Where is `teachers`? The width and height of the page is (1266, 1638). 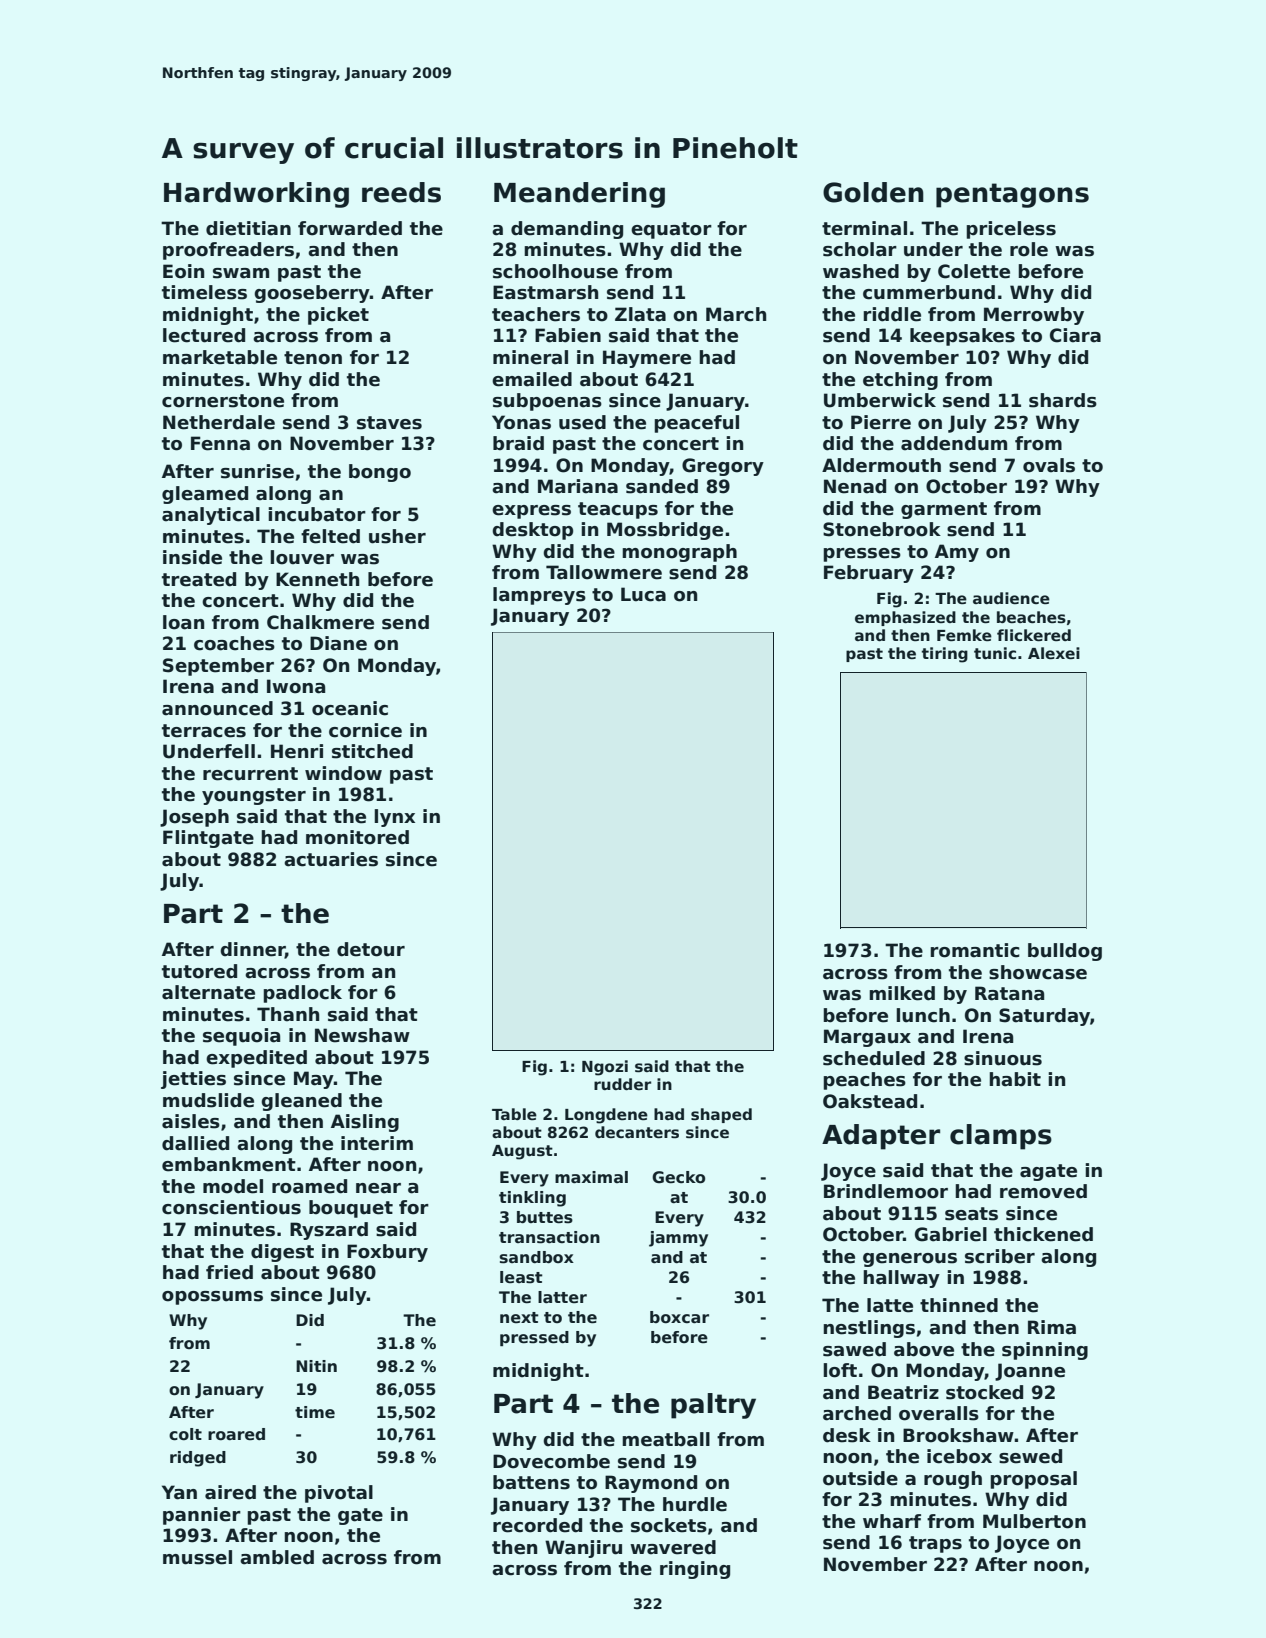 teachers is located at coordinates (536, 314).
